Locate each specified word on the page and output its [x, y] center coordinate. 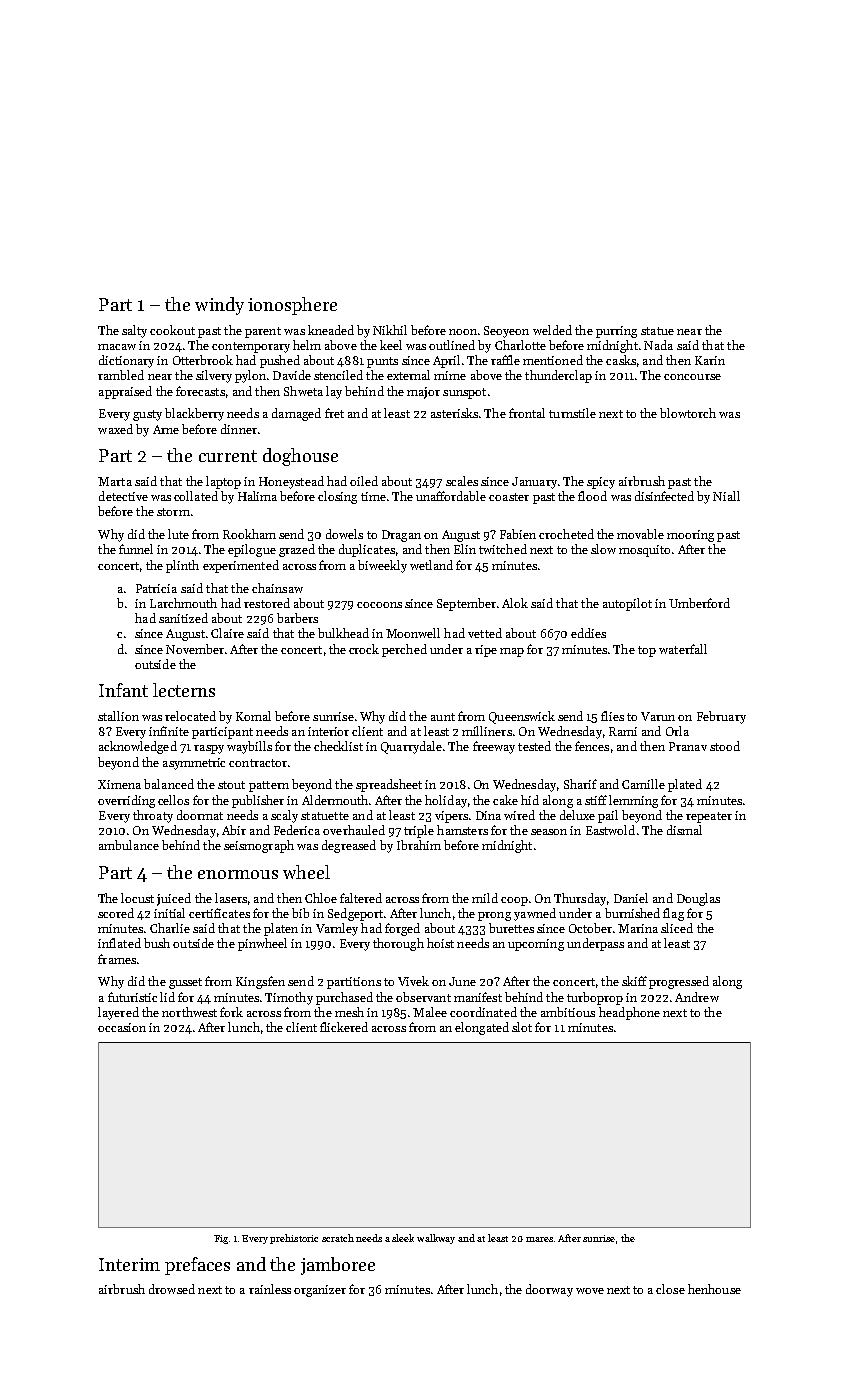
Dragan [401, 536]
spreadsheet [389, 785]
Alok [515, 603]
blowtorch [688, 413]
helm [307, 345]
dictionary [126, 361]
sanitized [183, 618]
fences [592, 746]
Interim [129, 1264]
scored [116, 913]
